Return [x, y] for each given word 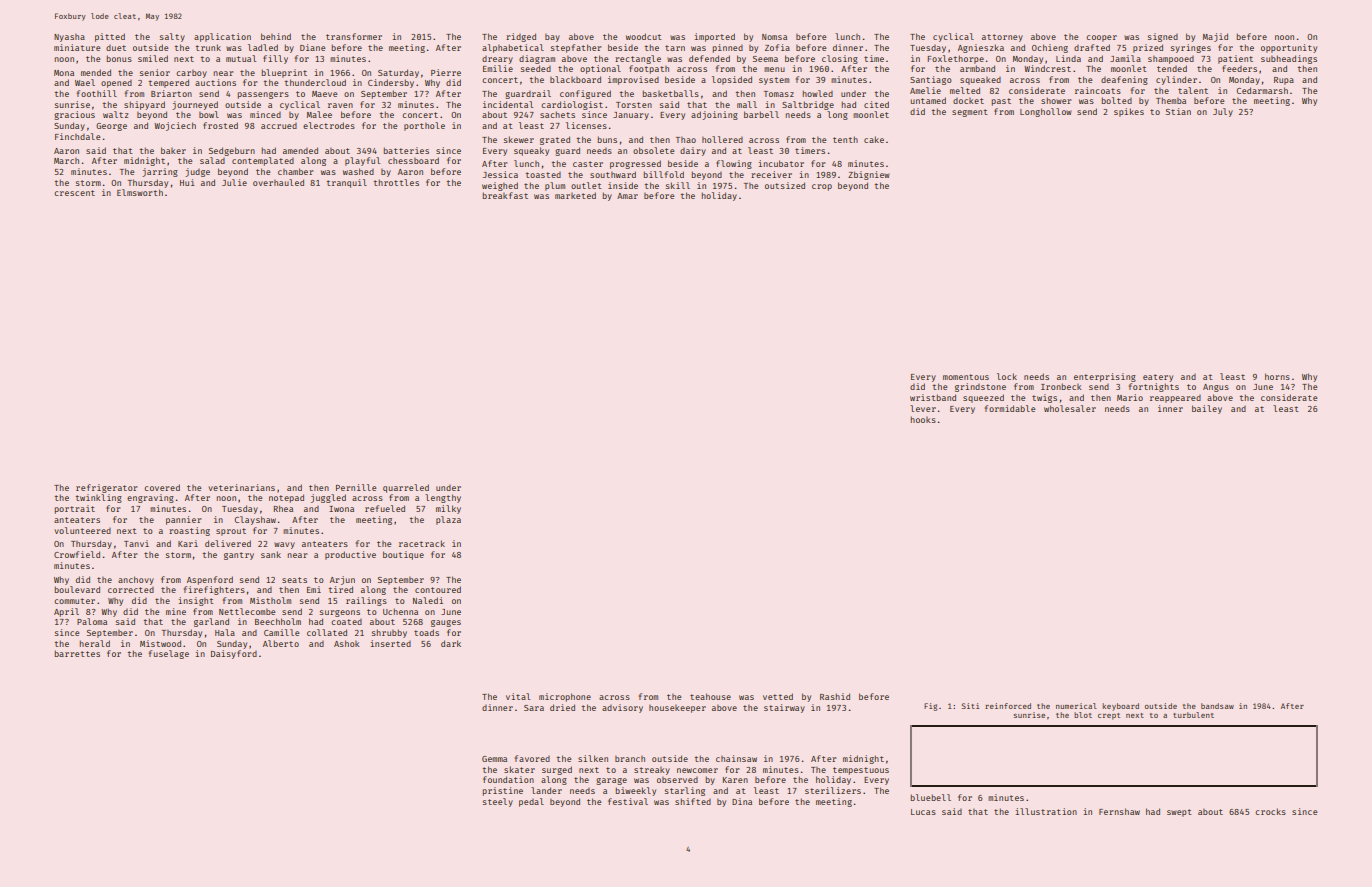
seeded [536, 68]
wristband [933, 397]
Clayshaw [255, 520]
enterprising [1105, 377]
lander [546, 790]
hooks [923, 419]
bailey [1207, 409]
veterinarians [241, 487]
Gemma [494, 759]
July [1223, 112]
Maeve [325, 94]
